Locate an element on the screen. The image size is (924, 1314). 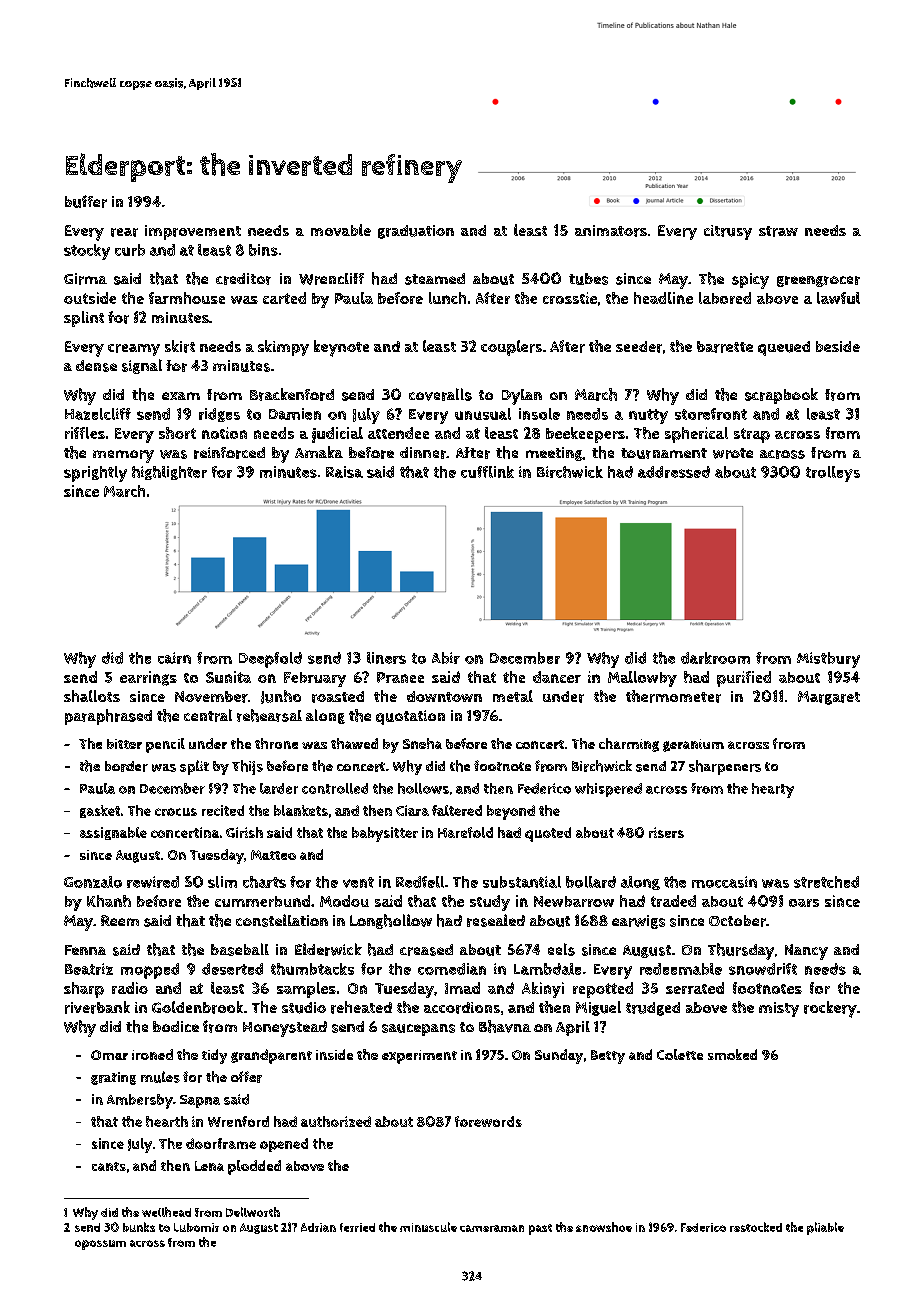
restocked is located at coordinates (756, 1227).
